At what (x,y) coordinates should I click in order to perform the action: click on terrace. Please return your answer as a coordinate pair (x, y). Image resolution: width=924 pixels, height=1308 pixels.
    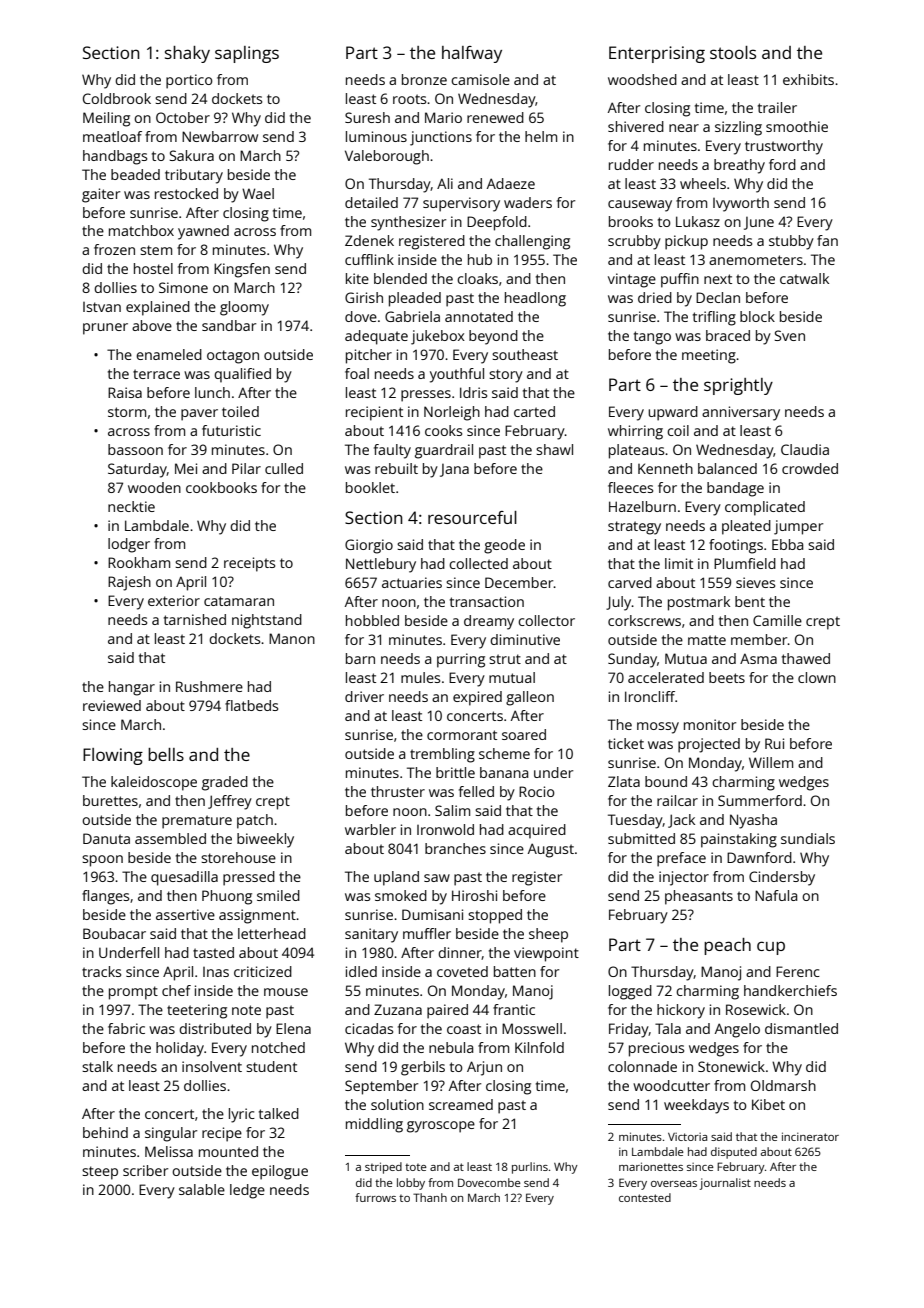
    Looking at the image, I should click on (156, 374).
